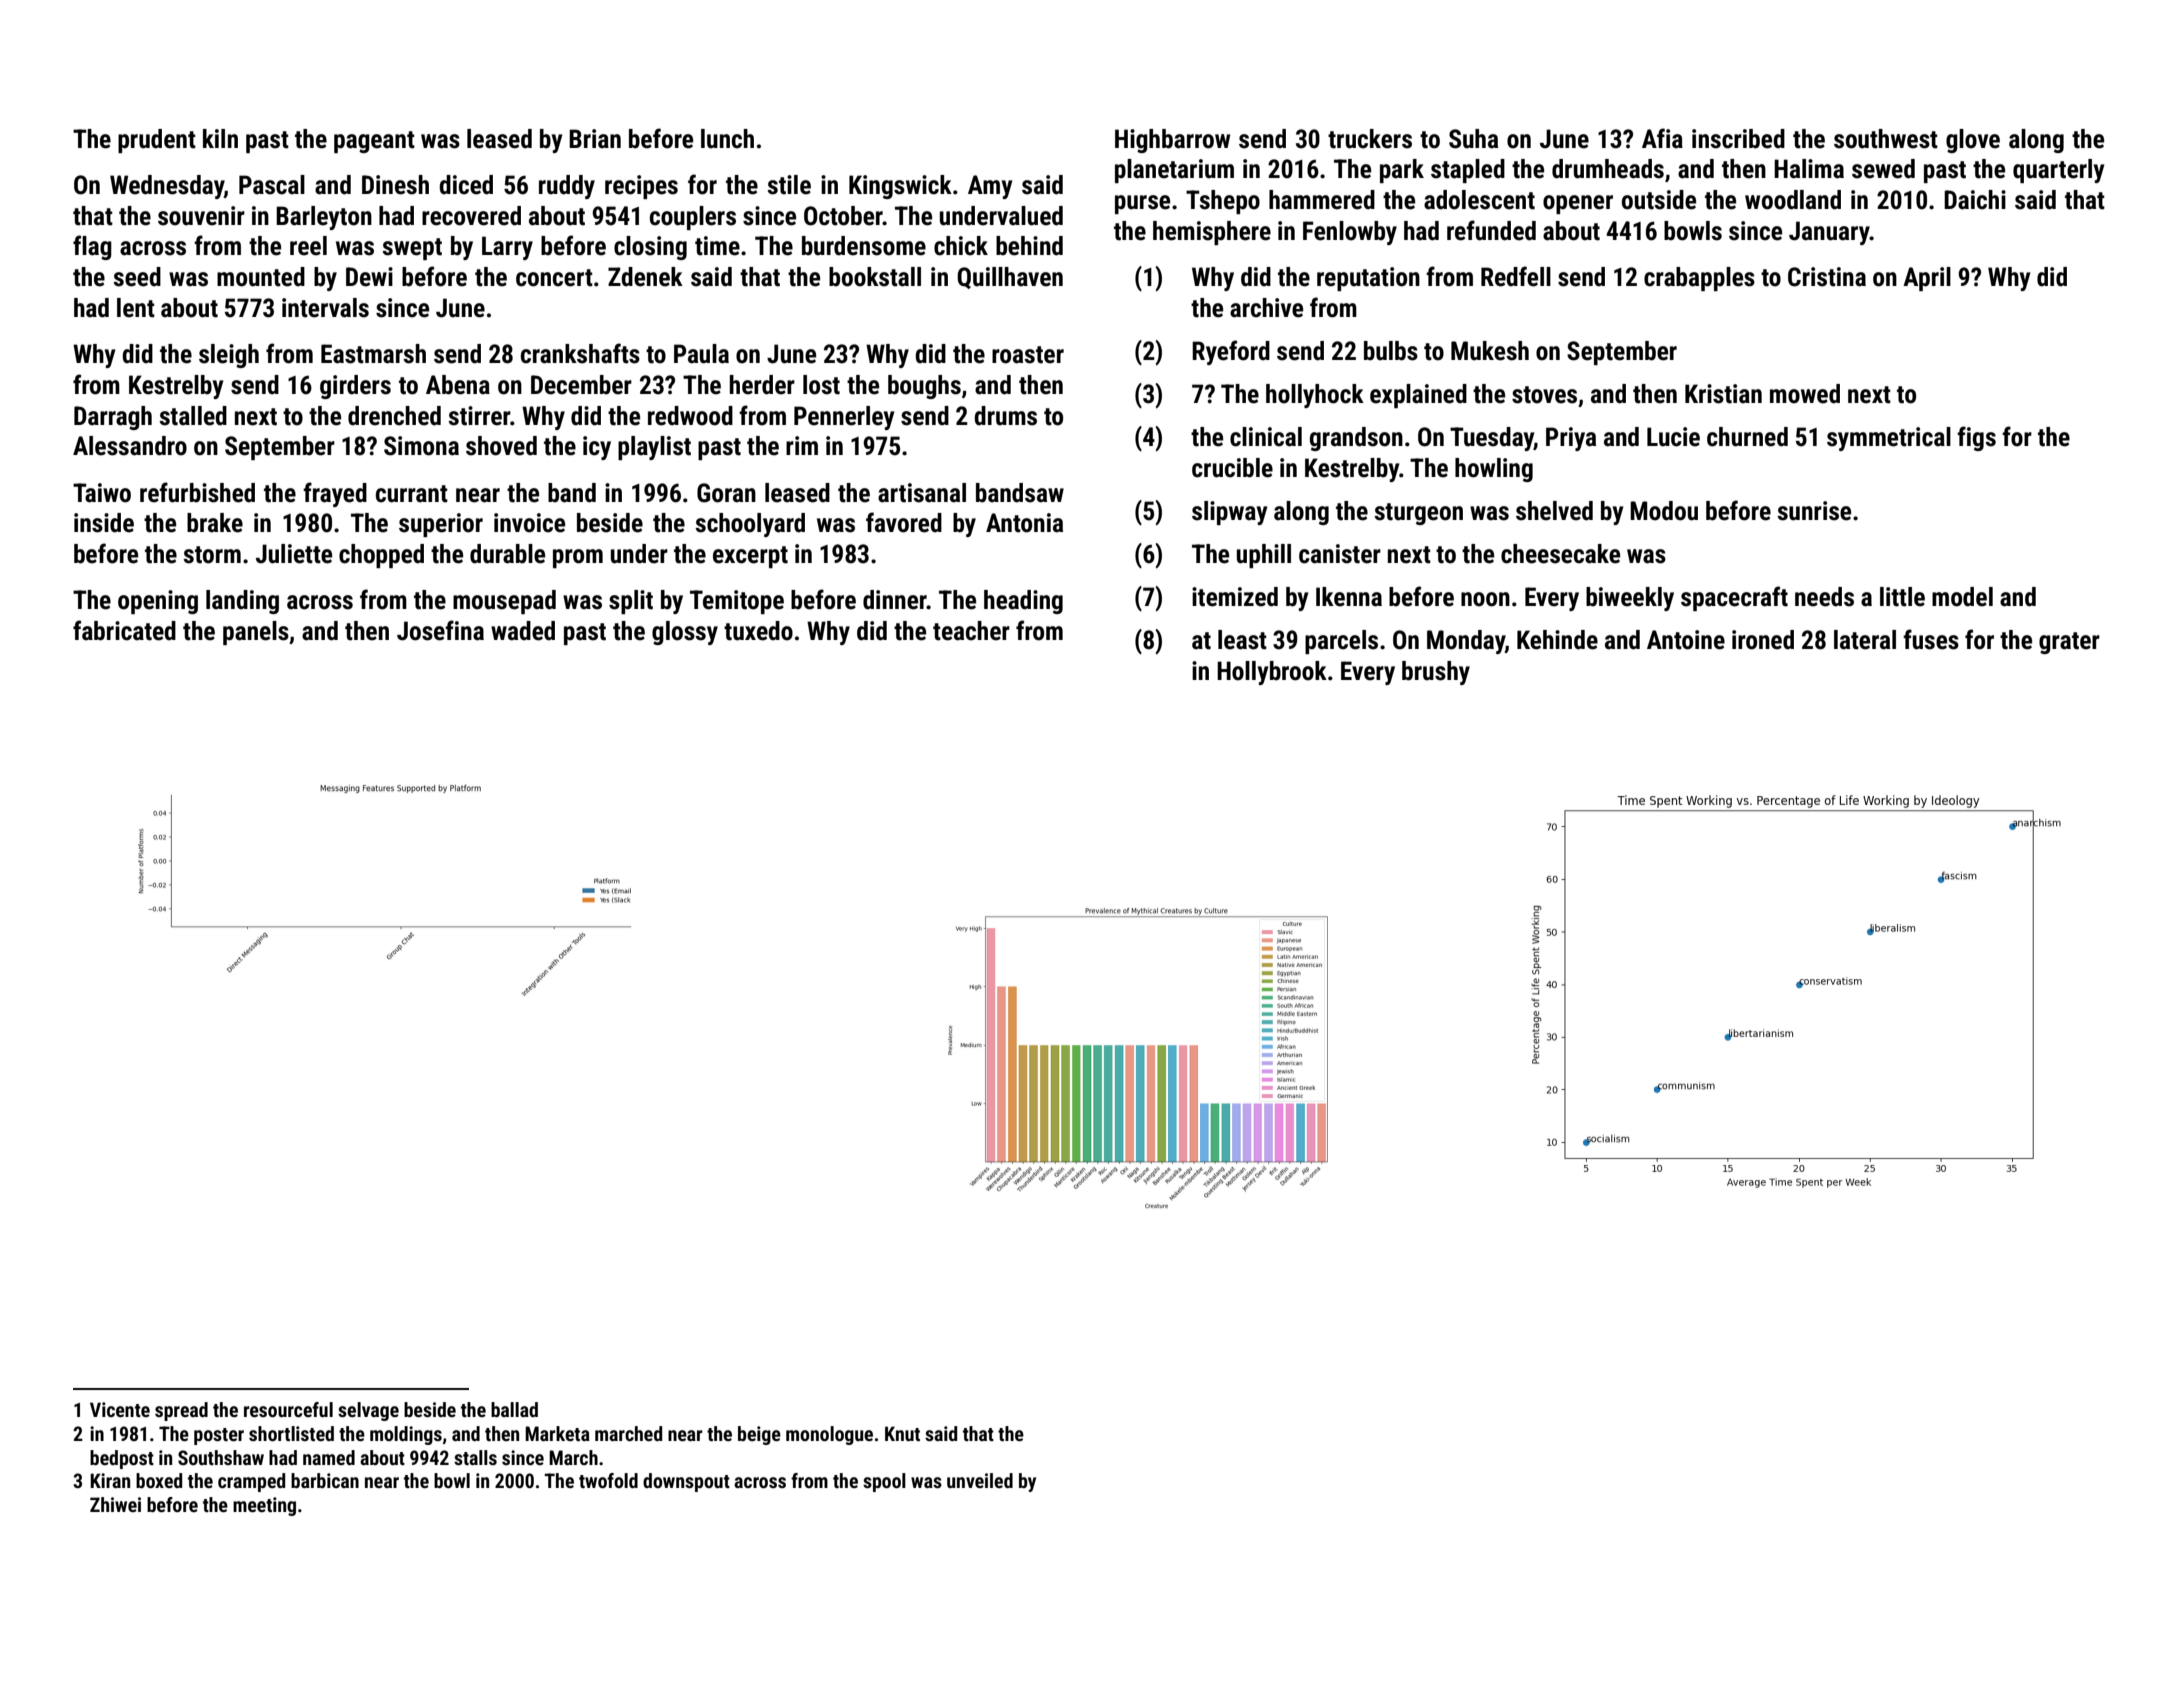 This screenshot has width=2178, height=1683. Describe the element at coordinates (220, 138) in the screenshot. I see `kiln` at that location.
